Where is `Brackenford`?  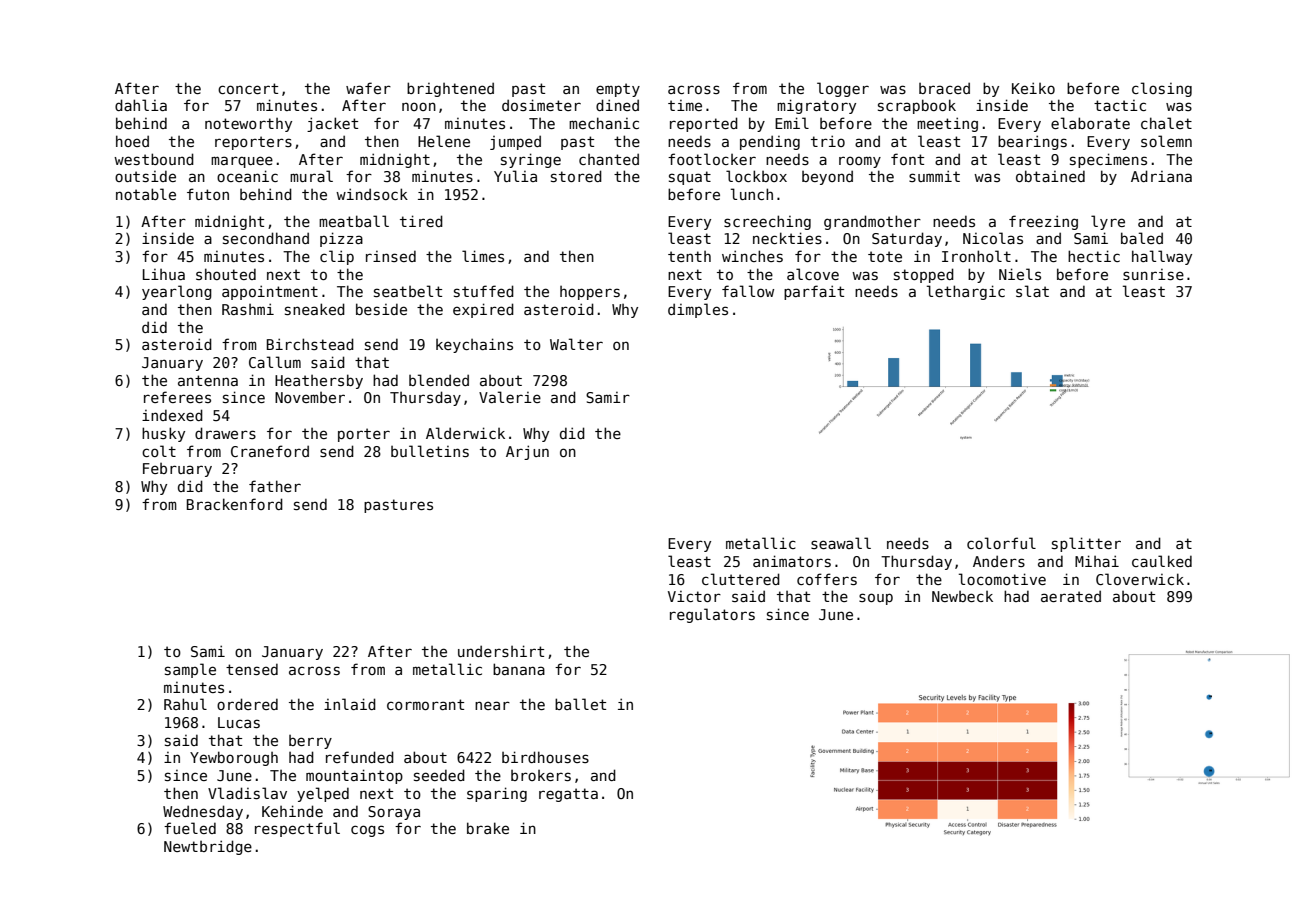 Brackenford is located at coordinates (235, 504).
